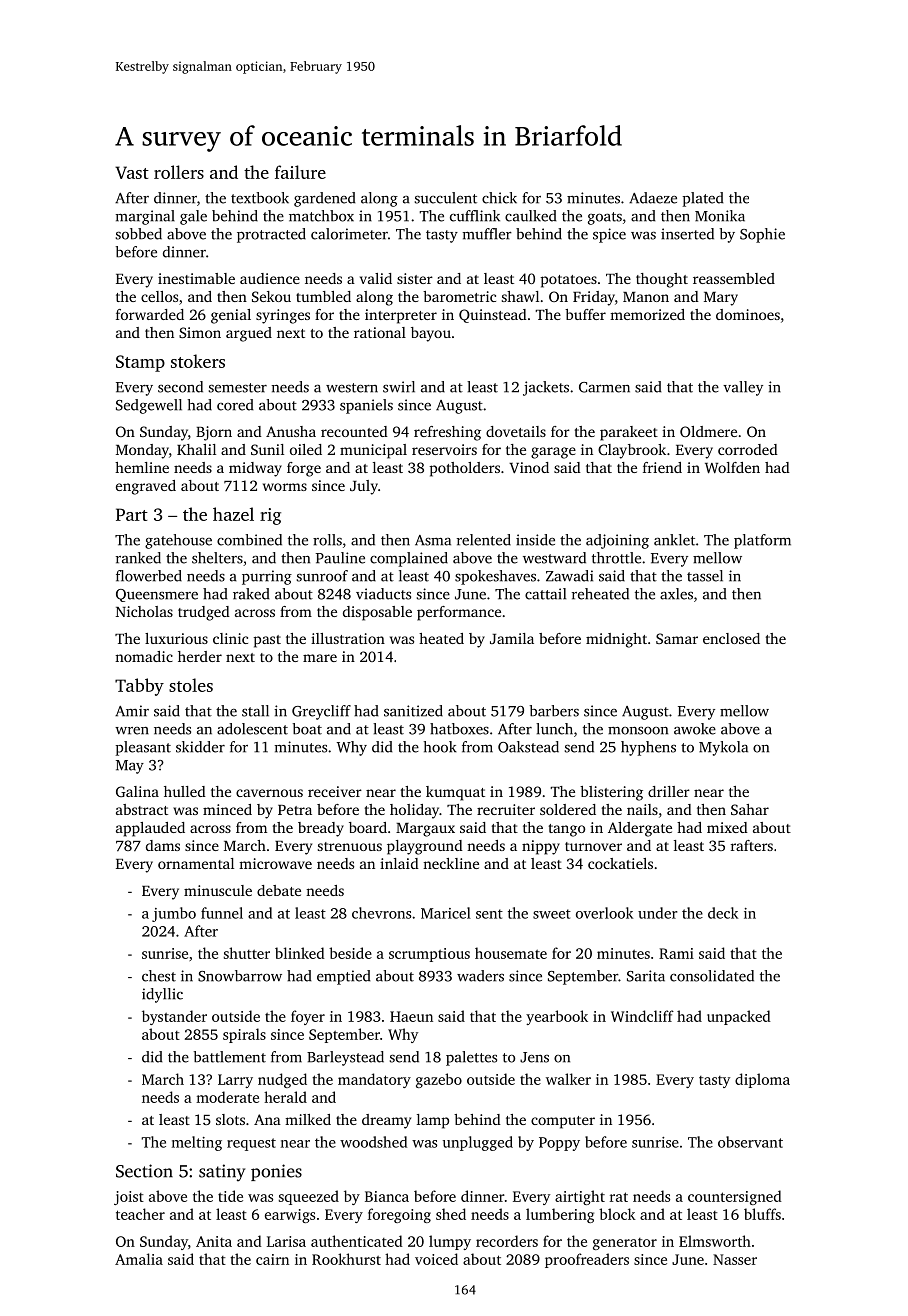  What do you see at coordinates (193, 217) in the page?
I see `gale` at bounding box center [193, 217].
